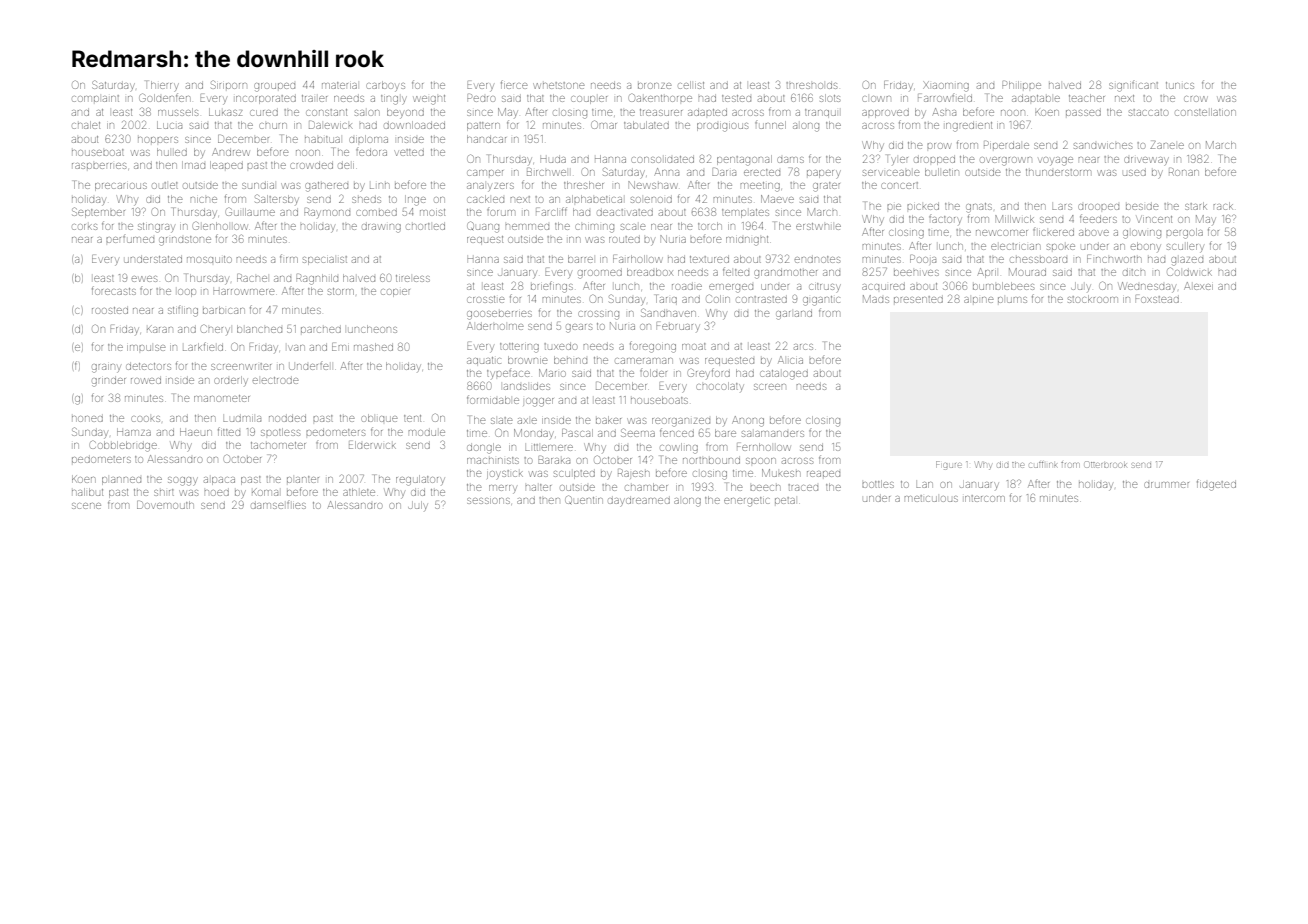 This screenshot has width=1308, height=924. Describe the element at coordinates (220, 226) in the screenshot. I see `Glenhollow` at that location.
